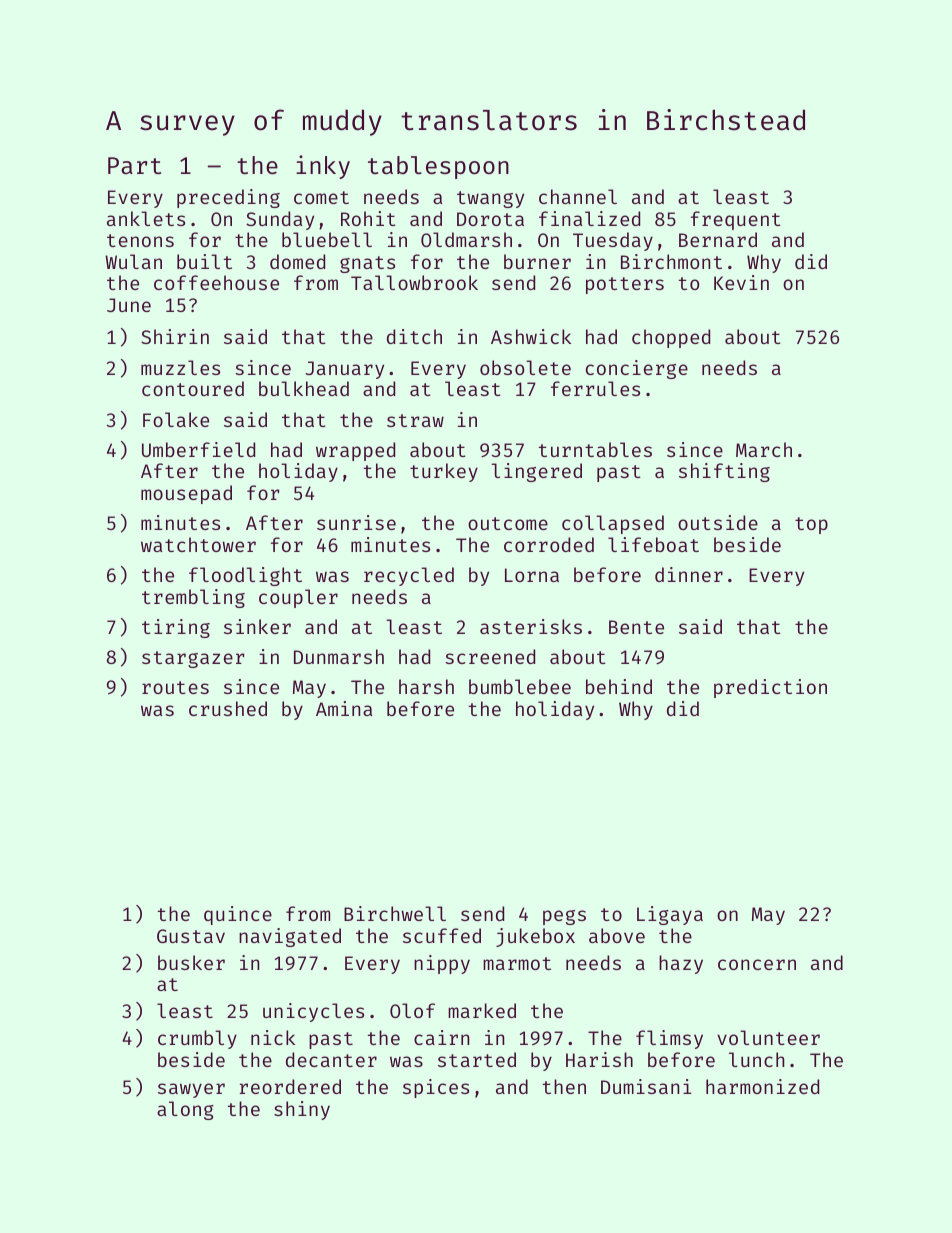  I want to click on Kevin, so click(741, 282).
